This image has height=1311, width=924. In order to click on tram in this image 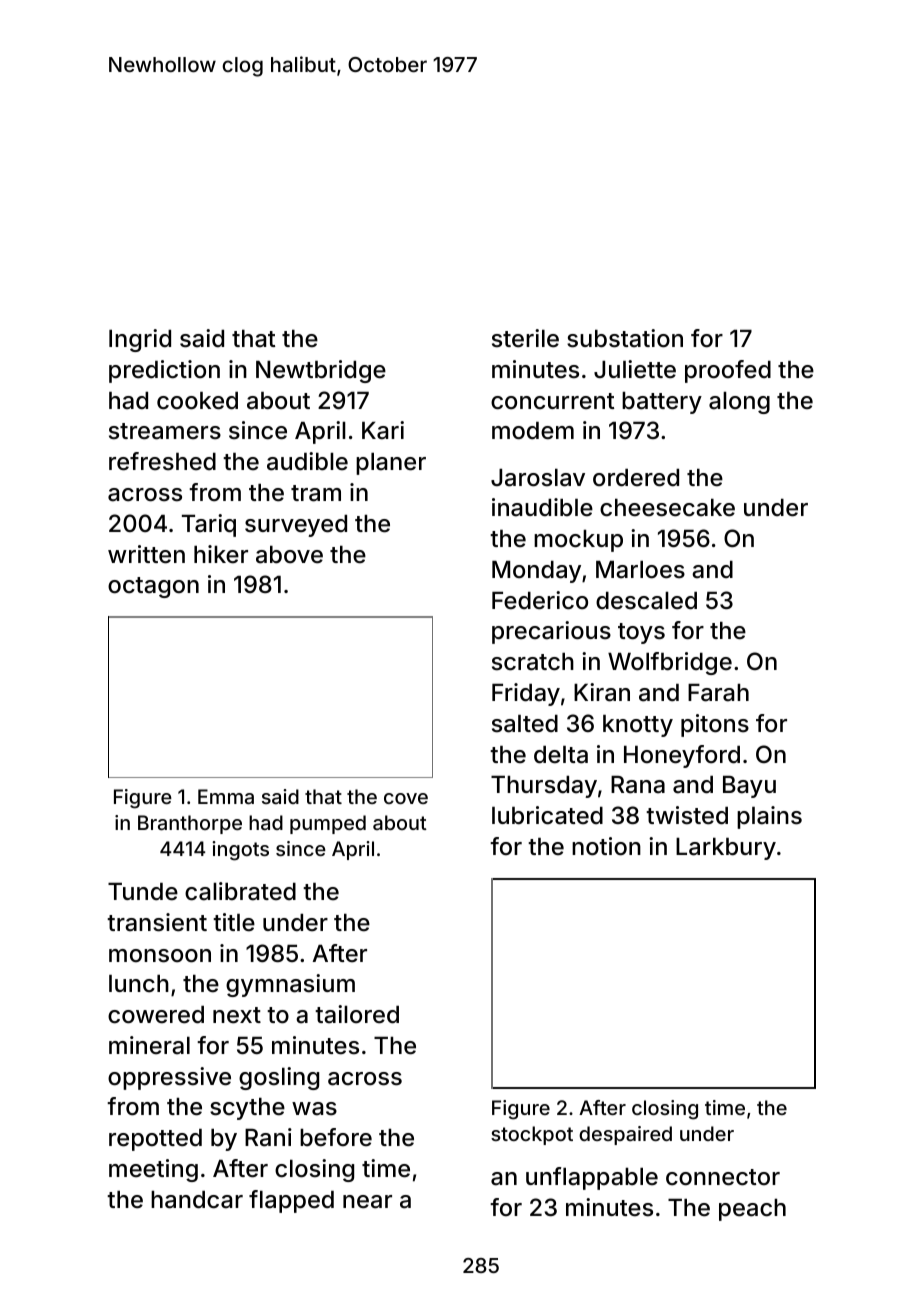, I will do `click(316, 493)`.
